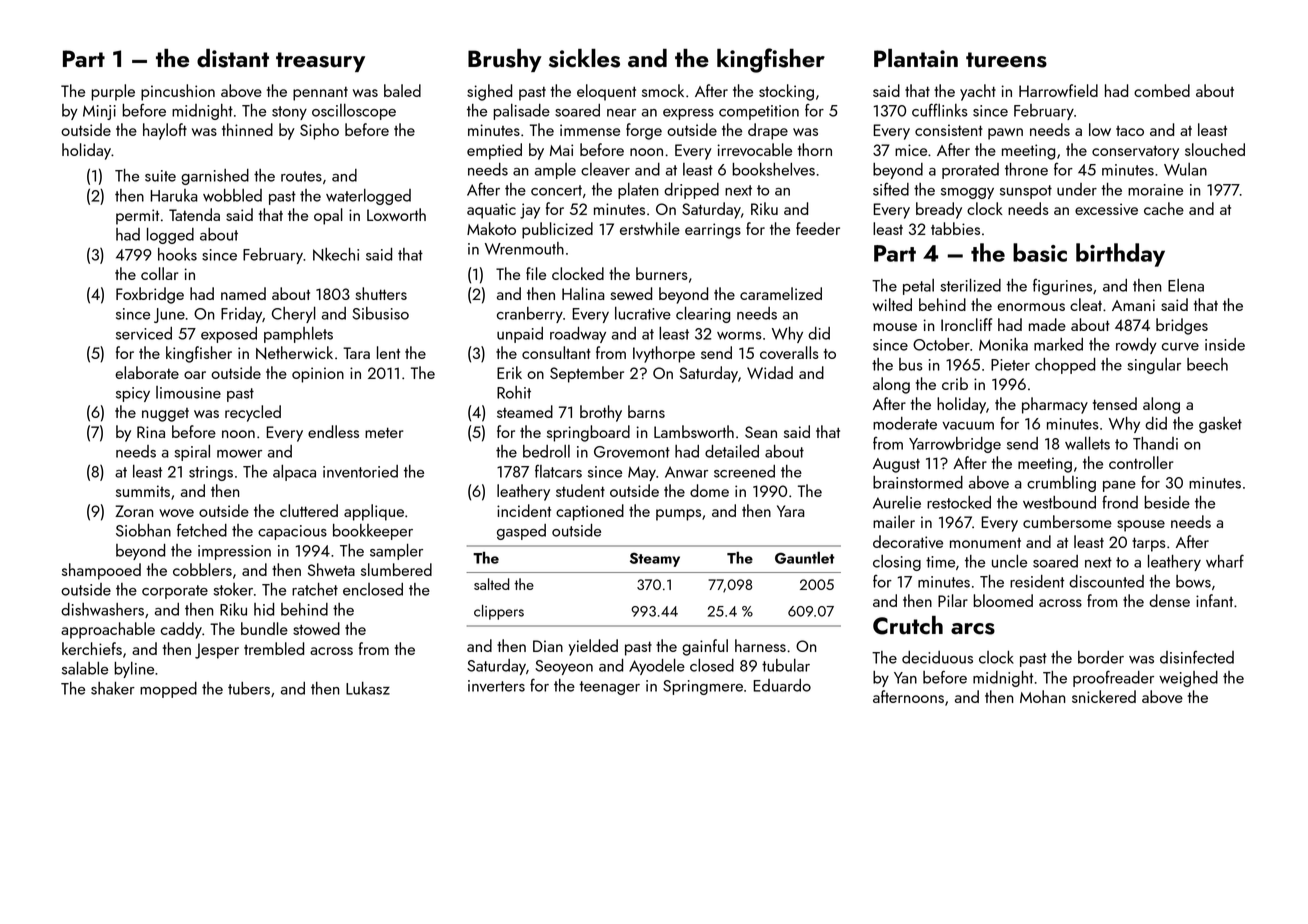 This page has height=924, width=1308. Describe the element at coordinates (609, 688) in the page. I see `teenager` at that location.
